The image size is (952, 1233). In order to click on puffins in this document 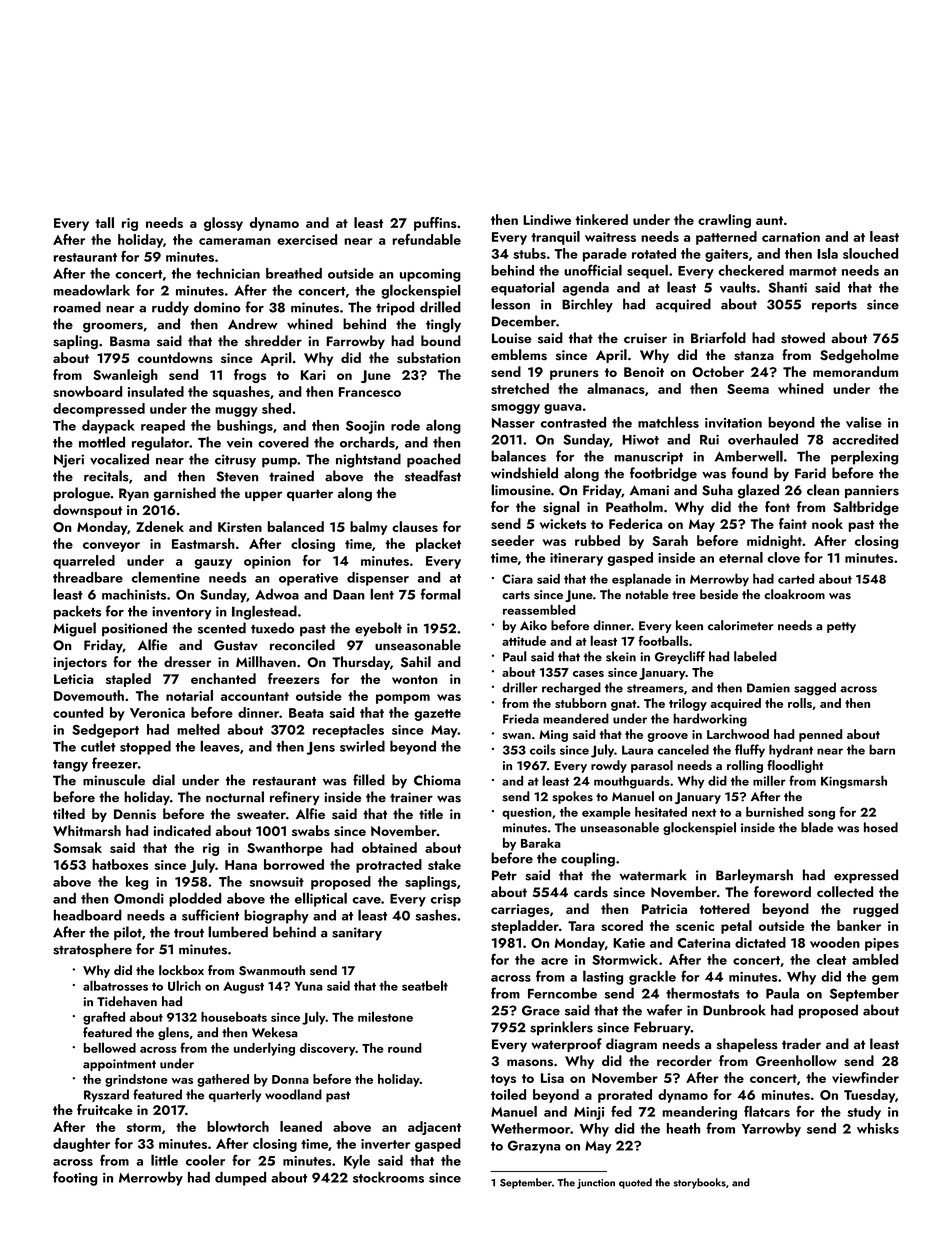, I will do `click(435, 224)`.
